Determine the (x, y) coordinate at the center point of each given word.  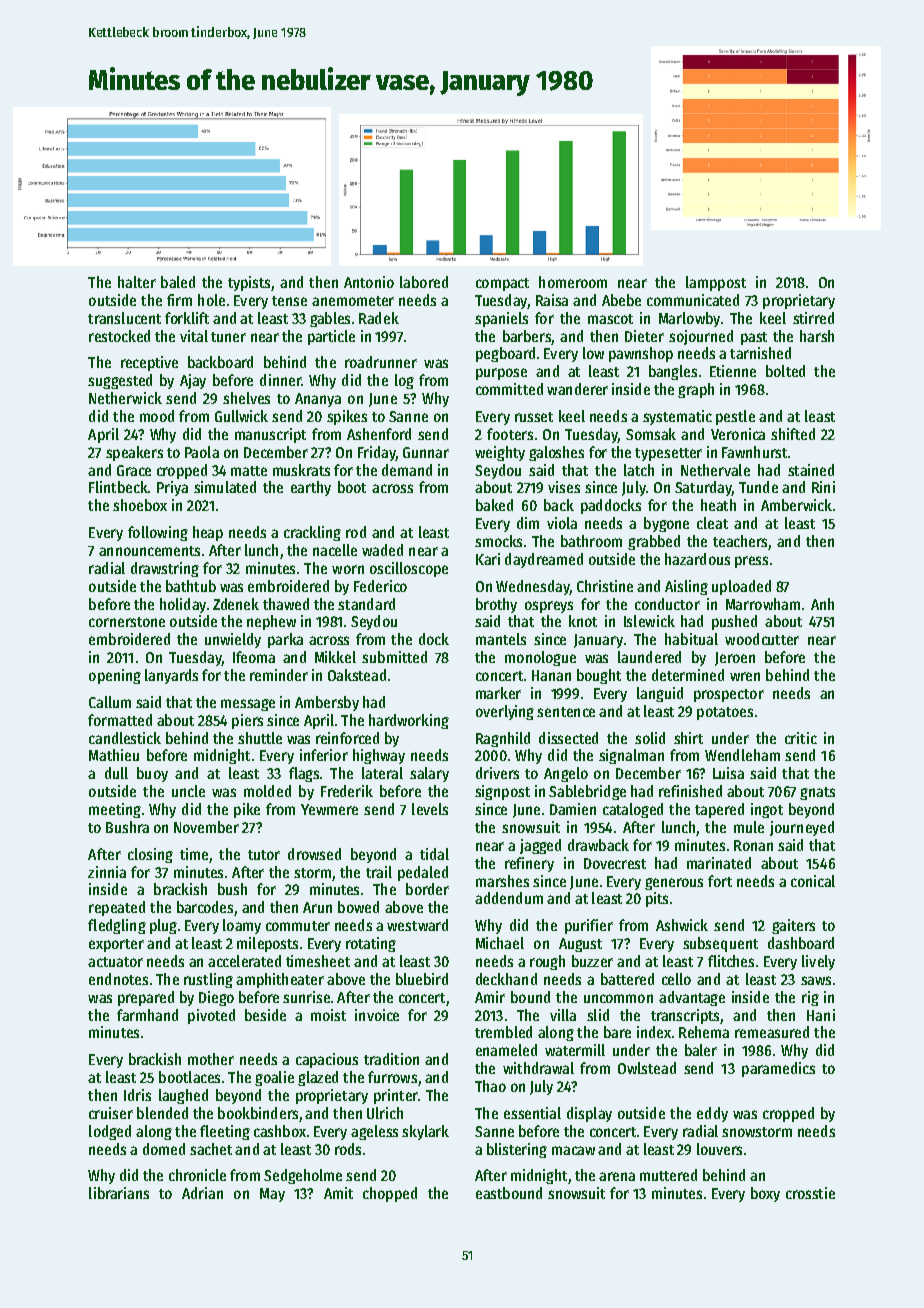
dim (528, 523)
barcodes (205, 907)
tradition (391, 1059)
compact (502, 284)
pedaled (423, 873)
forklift (187, 318)
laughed (183, 1096)
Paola (202, 452)
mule (749, 827)
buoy (152, 774)
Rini (823, 487)
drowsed (314, 854)
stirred (813, 318)
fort (720, 881)
